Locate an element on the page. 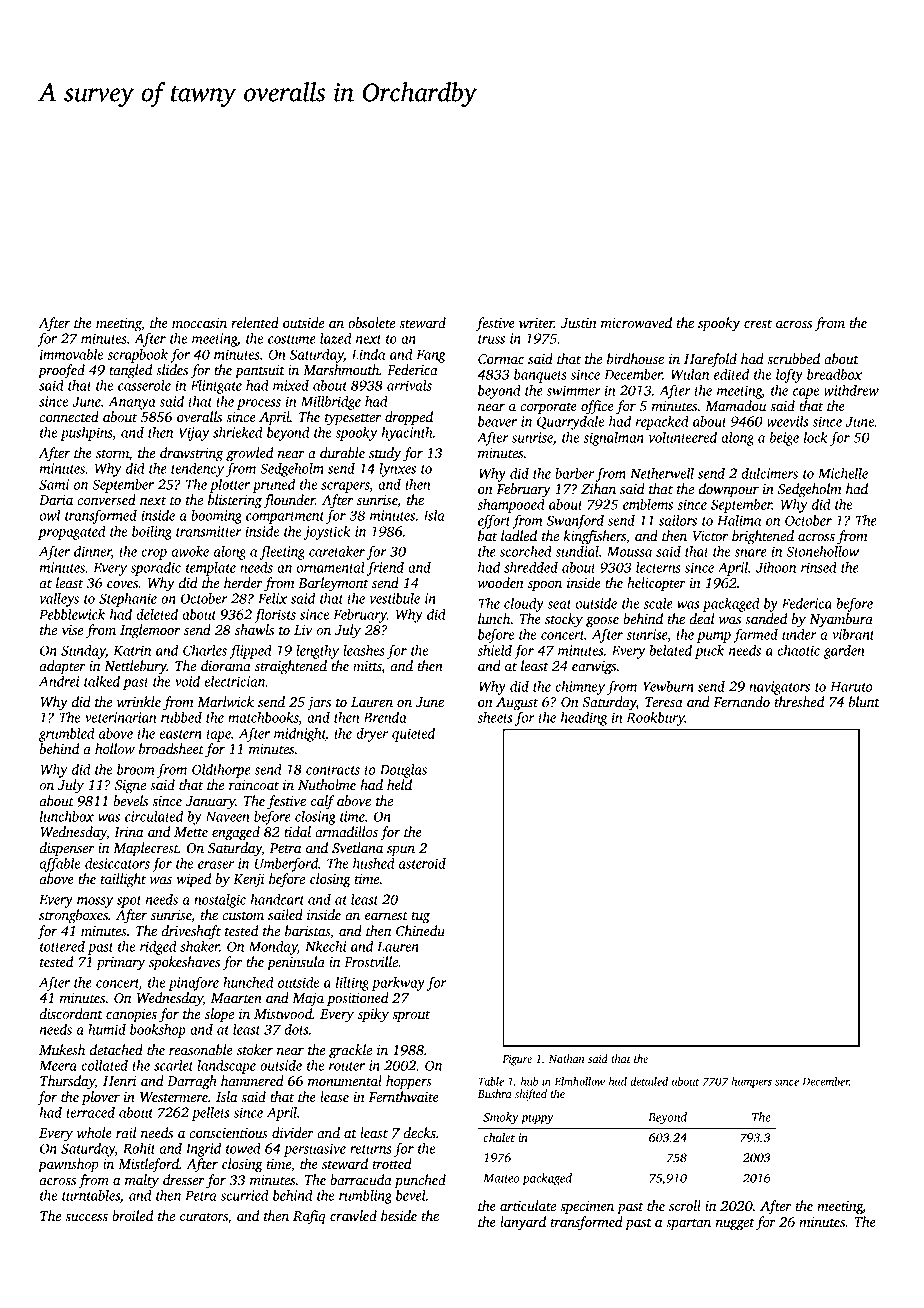 This document has width=924, height=1308. moccasin is located at coordinates (199, 323).
